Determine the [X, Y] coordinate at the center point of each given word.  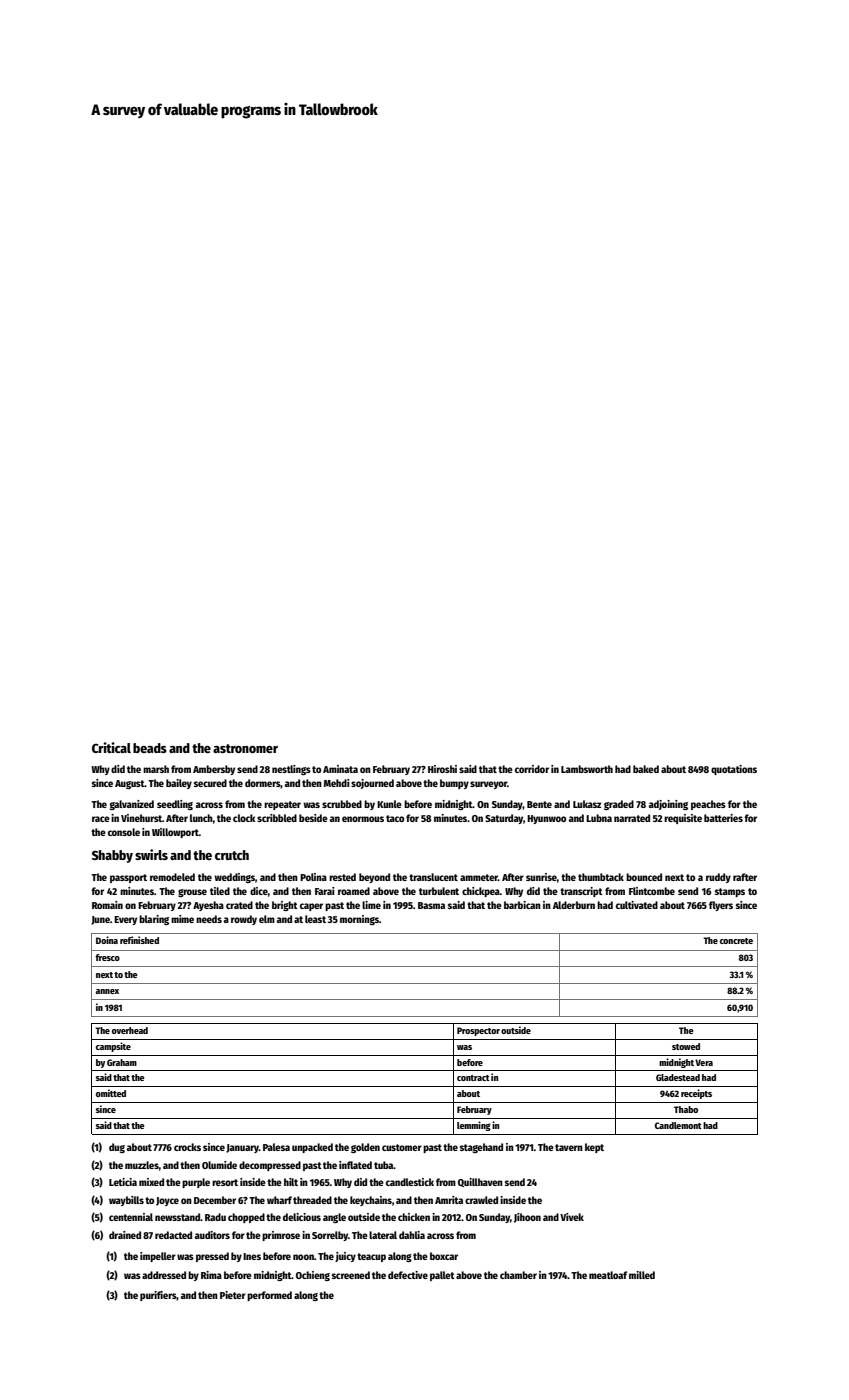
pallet [442, 1276]
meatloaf [608, 1275]
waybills [126, 1201]
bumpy [454, 784]
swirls [151, 854]
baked [646, 769]
